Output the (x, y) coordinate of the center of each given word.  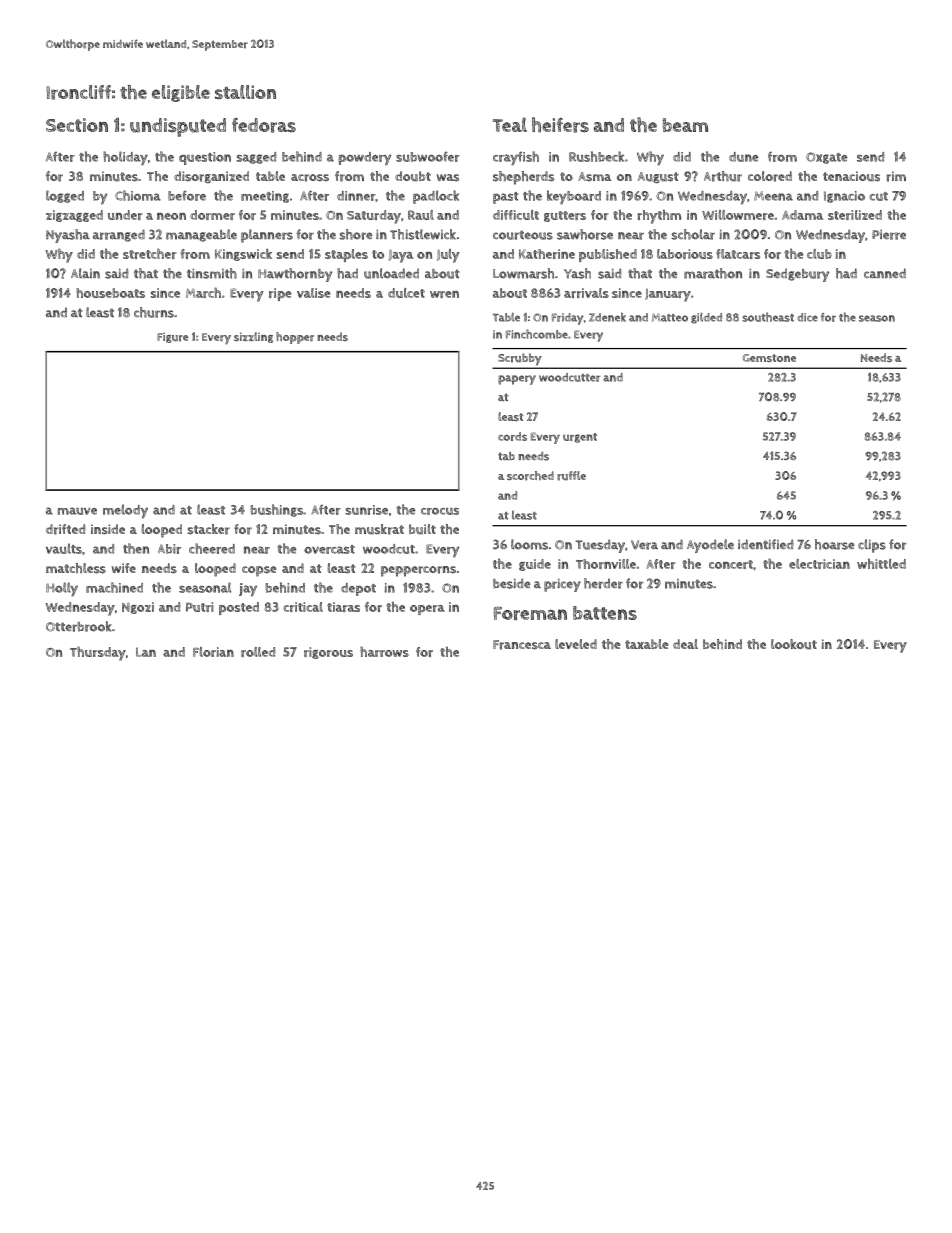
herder (603, 583)
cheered (212, 548)
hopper (295, 338)
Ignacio (844, 197)
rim (896, 176)
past (506, 198)
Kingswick (243, 255)
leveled (576, 644)
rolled (258, 652)
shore (356, 234)
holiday (125, 158)
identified (765, 544)
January (668, 295)
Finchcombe (537, 334)
